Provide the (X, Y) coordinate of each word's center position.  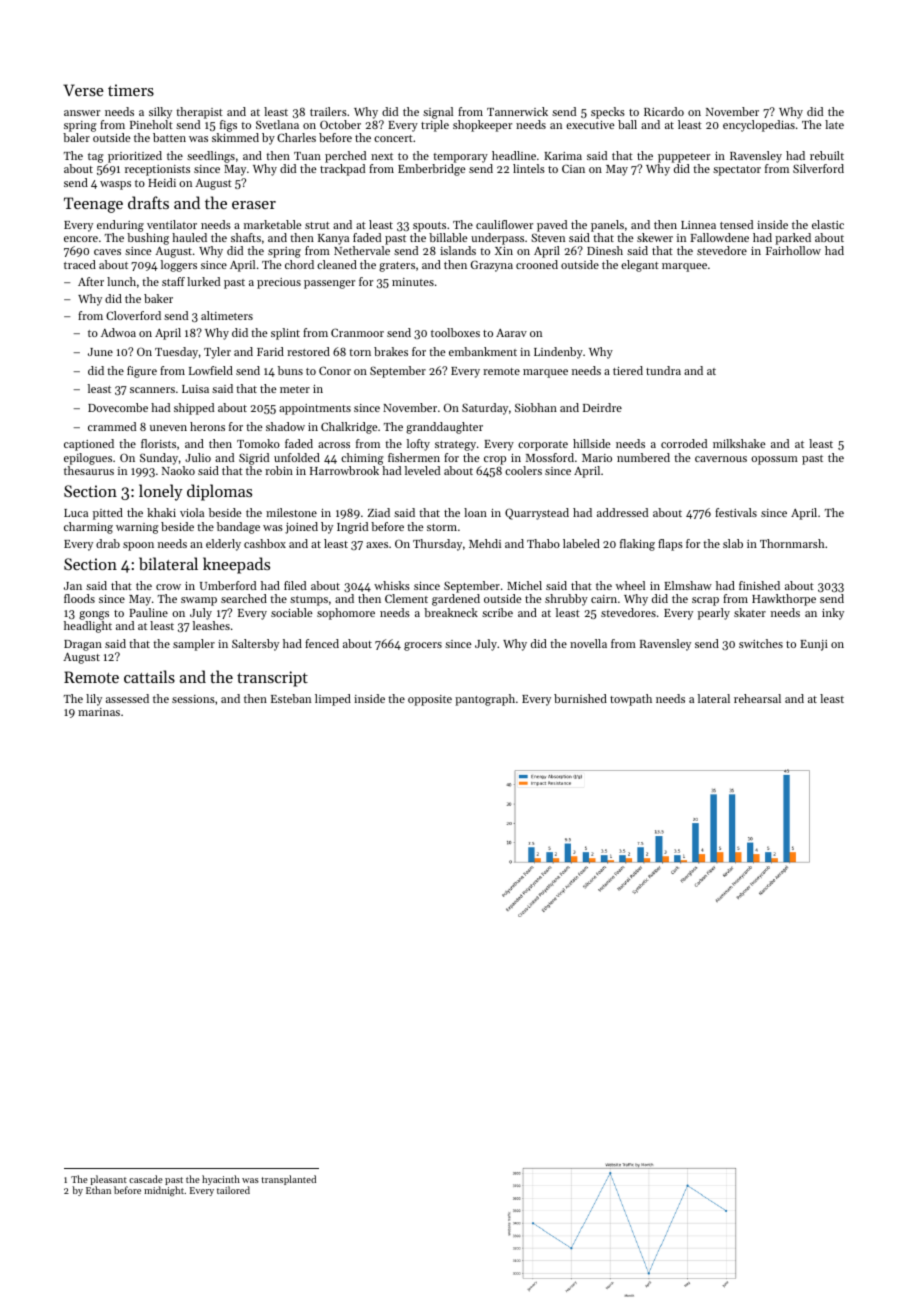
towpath (631, 700)
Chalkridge (349, 428)
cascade (146, 1179)
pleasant (108, 1180)
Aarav (511, 333)
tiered (628, 370)
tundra (663, 370)
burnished (580, 698)
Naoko (178, 470)
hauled (189, 237)
